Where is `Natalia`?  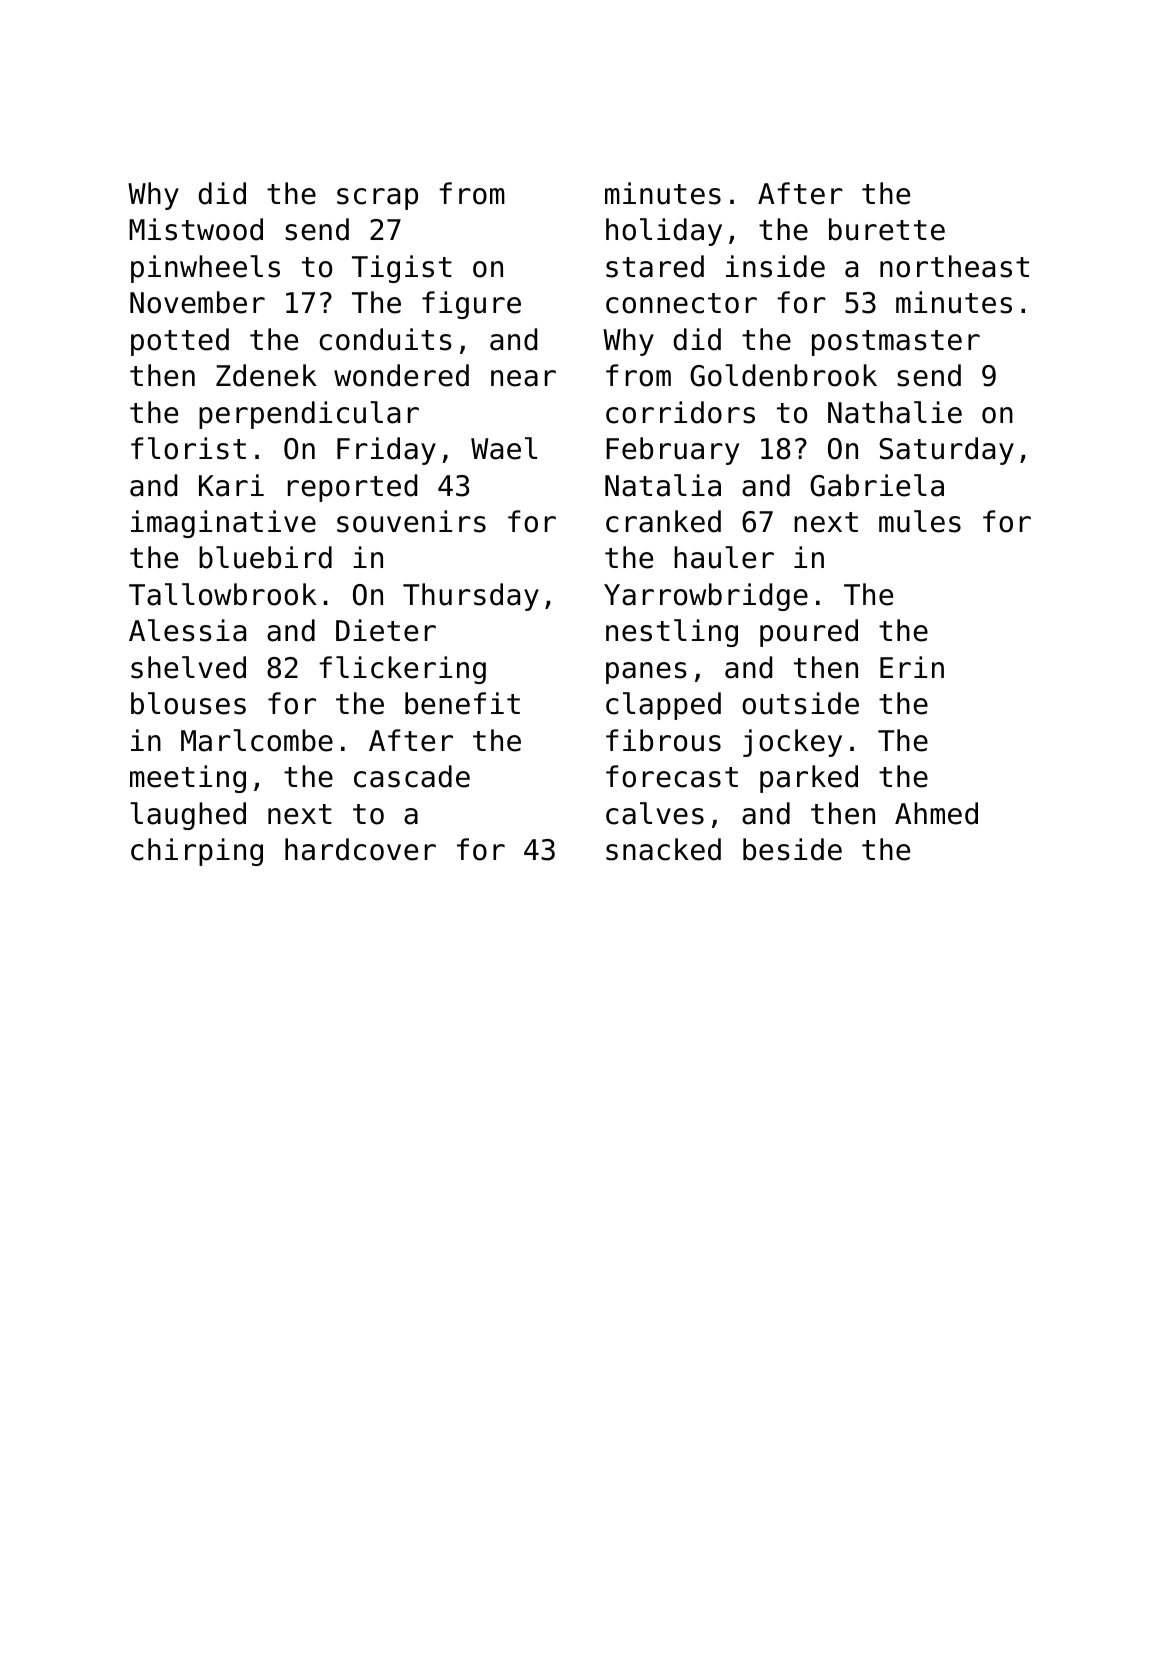 Natalia is located at coordinates (663, 485).
